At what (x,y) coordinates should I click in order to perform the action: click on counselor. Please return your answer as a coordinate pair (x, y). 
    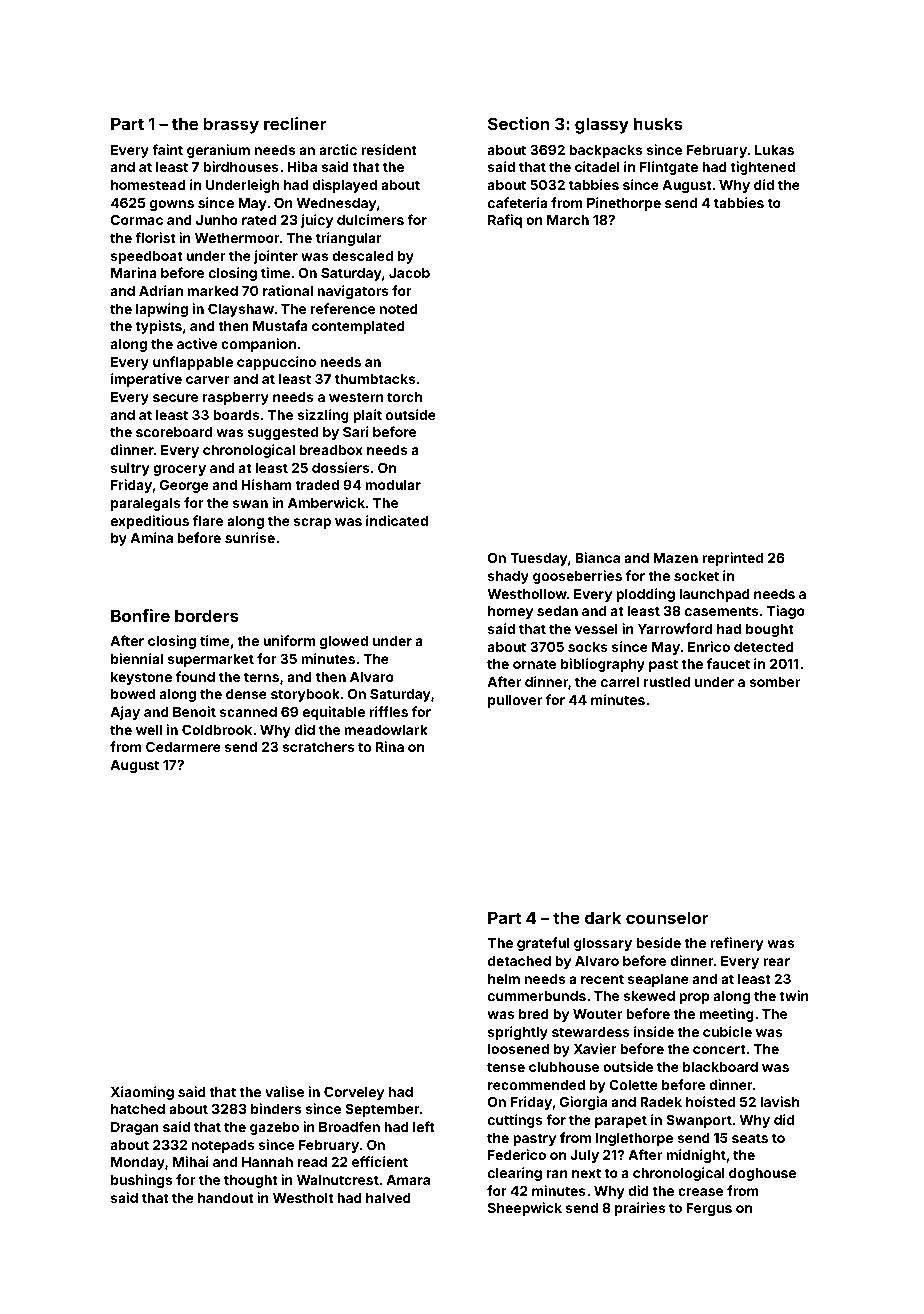
    Looking at the image, I should click on (667, 917).
